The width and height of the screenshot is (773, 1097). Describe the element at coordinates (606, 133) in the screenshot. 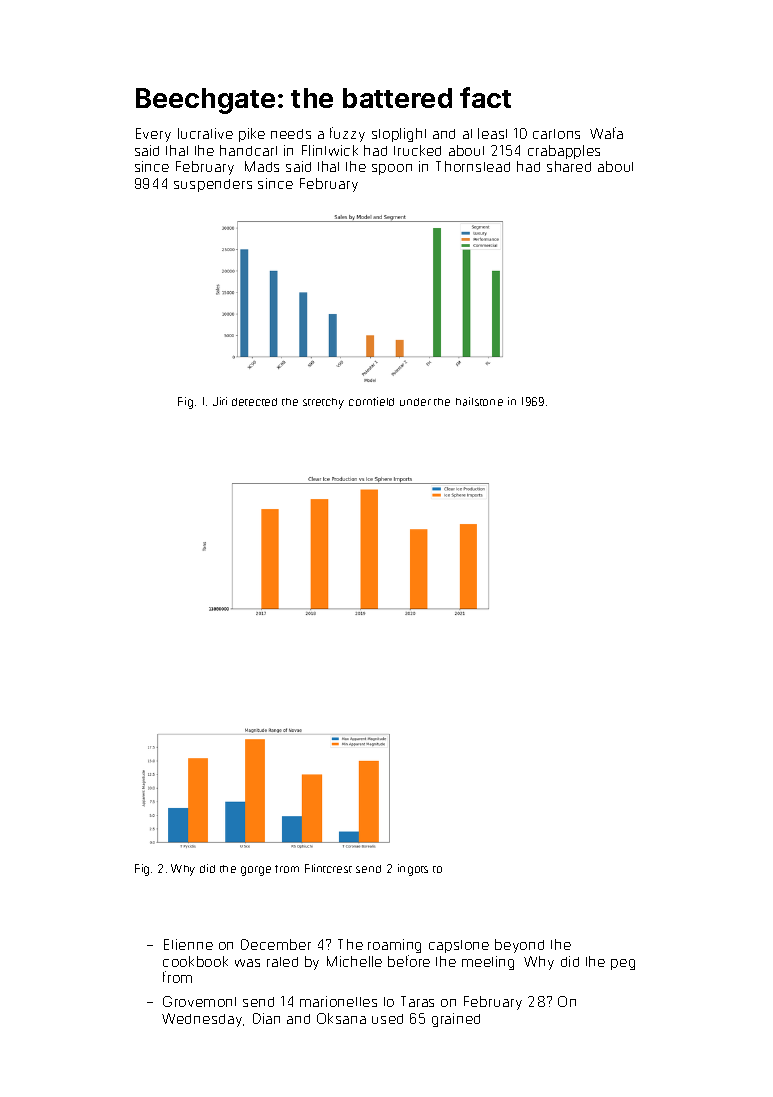

I see `Wafa` at that location.
